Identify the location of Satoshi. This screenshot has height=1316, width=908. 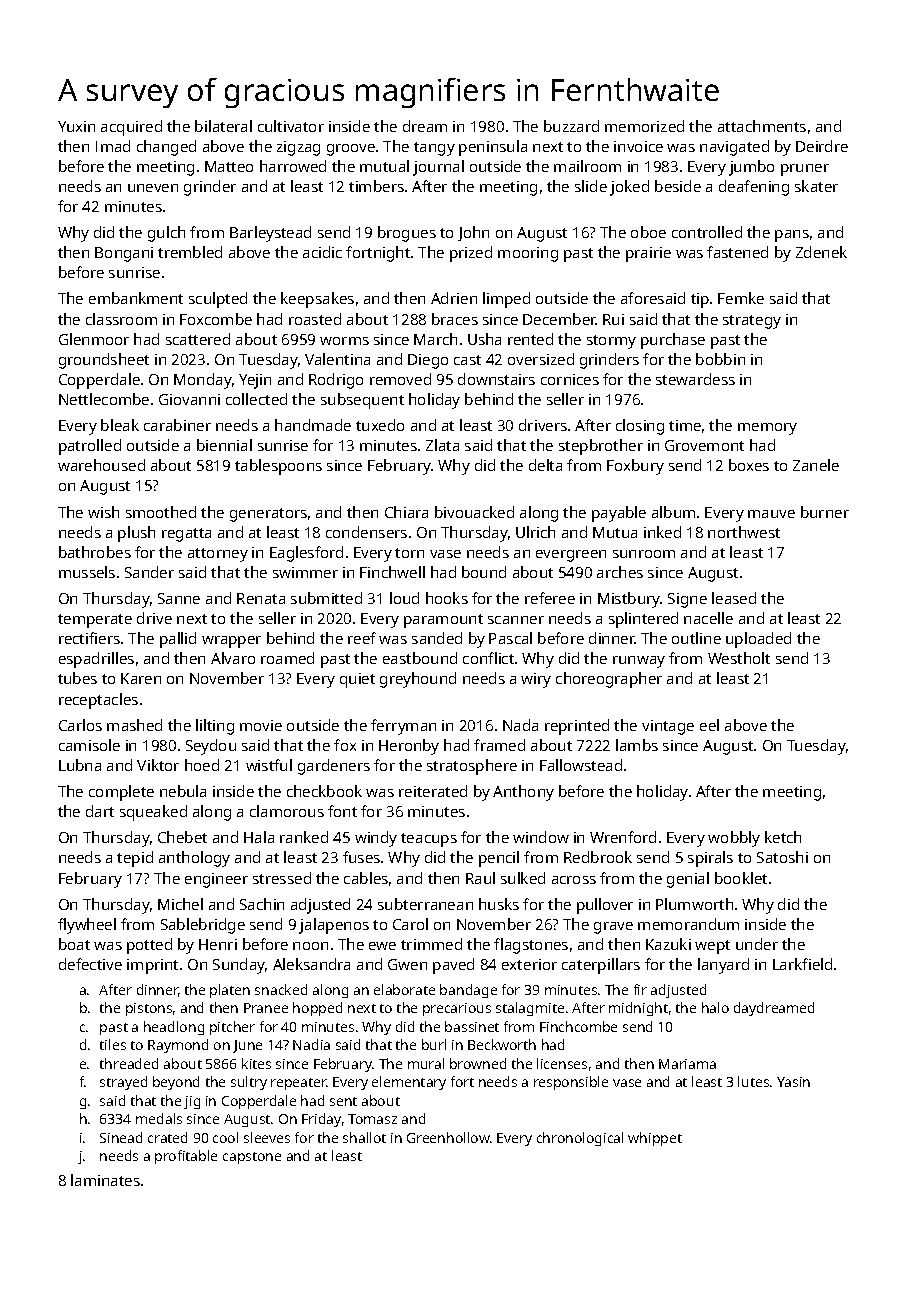
(782, 857).
